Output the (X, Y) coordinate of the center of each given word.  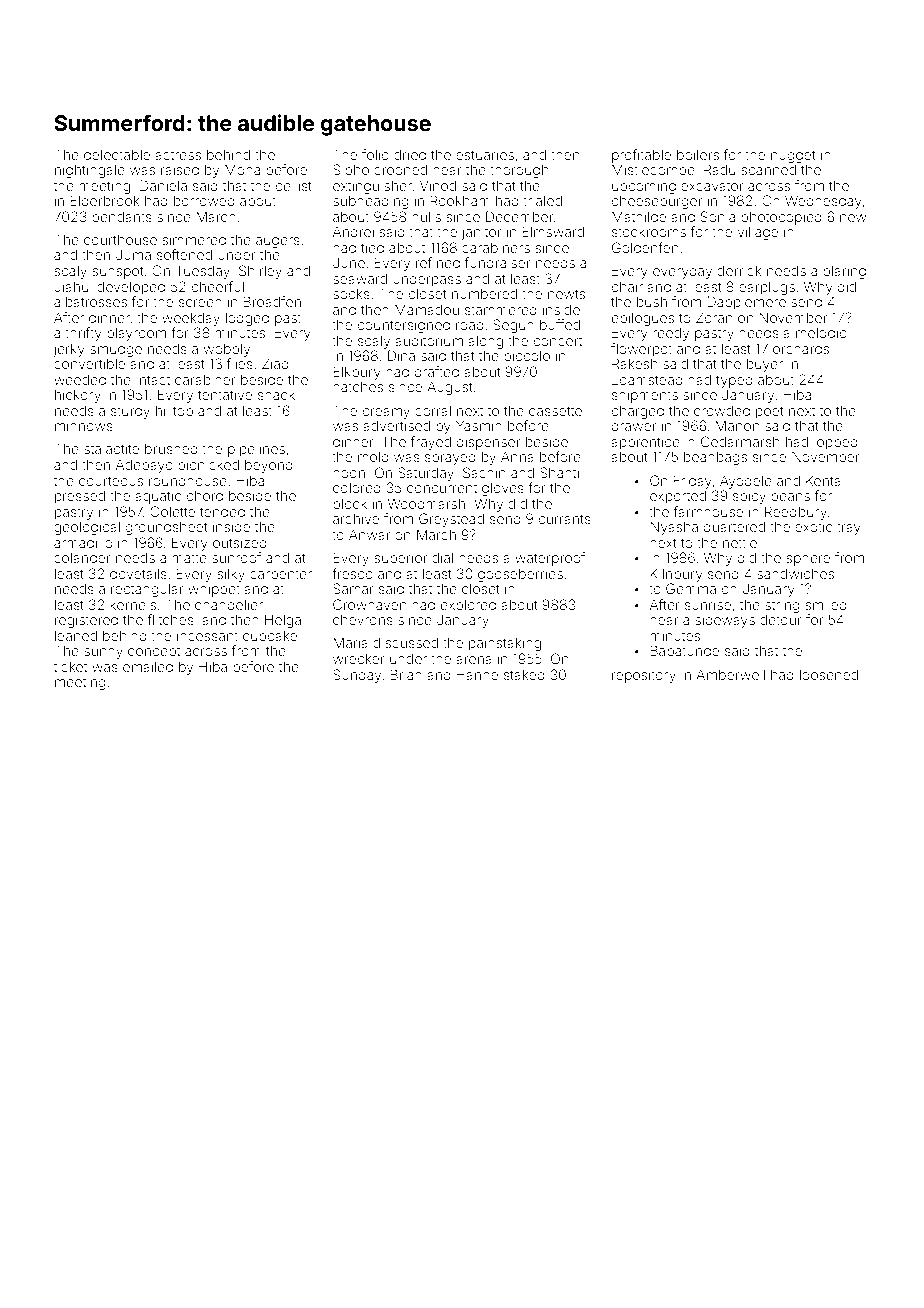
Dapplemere (746, 303)
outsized (240, 542)
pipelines (256, 450)
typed (734, 381)
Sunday (357, 676)
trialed (542, 200)
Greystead (451, 520)
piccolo (527, 357)
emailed (148, 666)
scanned (768, 169)
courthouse (120, 239)
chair (627, 286)
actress (178, 155)
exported (678, 497)
